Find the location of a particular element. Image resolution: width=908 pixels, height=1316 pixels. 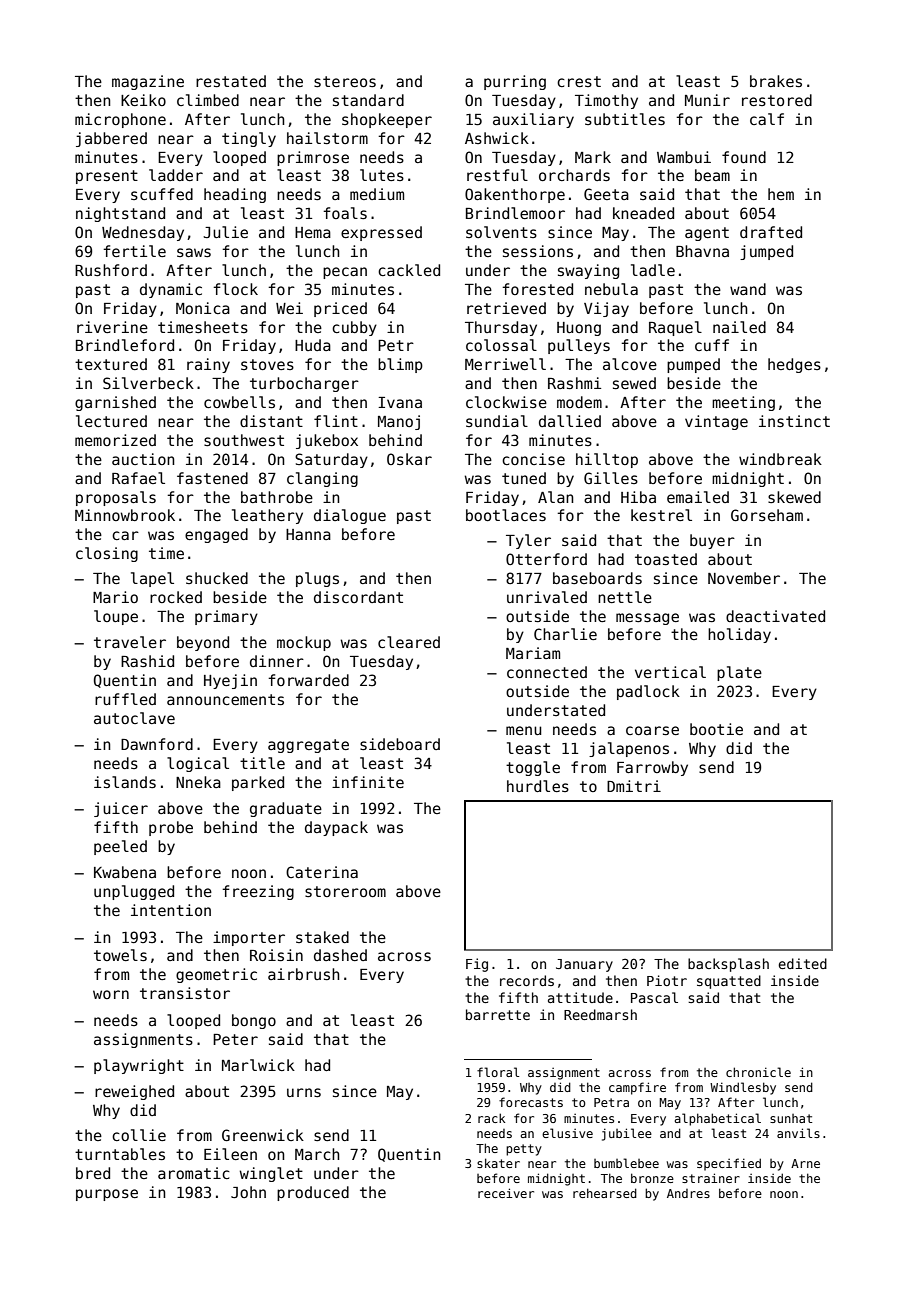

collie is located at coordinates (139, 1135).
